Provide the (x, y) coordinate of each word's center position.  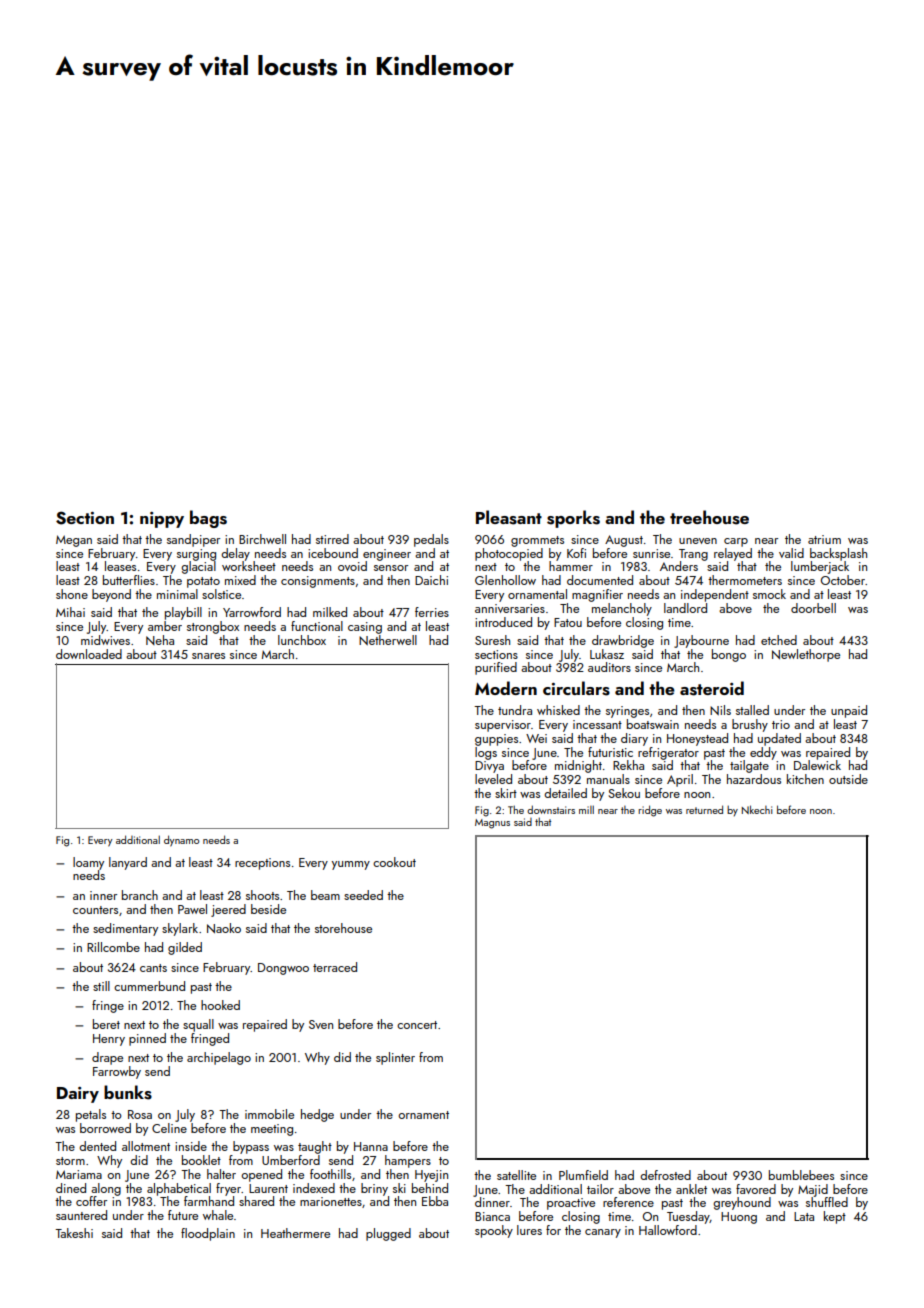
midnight (578, 766)
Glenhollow (505, 580)
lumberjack (820, 567)
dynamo (181, 841)
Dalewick (817, 765)
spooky (494, 1231)
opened (262, 1175)
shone (72, 594)
